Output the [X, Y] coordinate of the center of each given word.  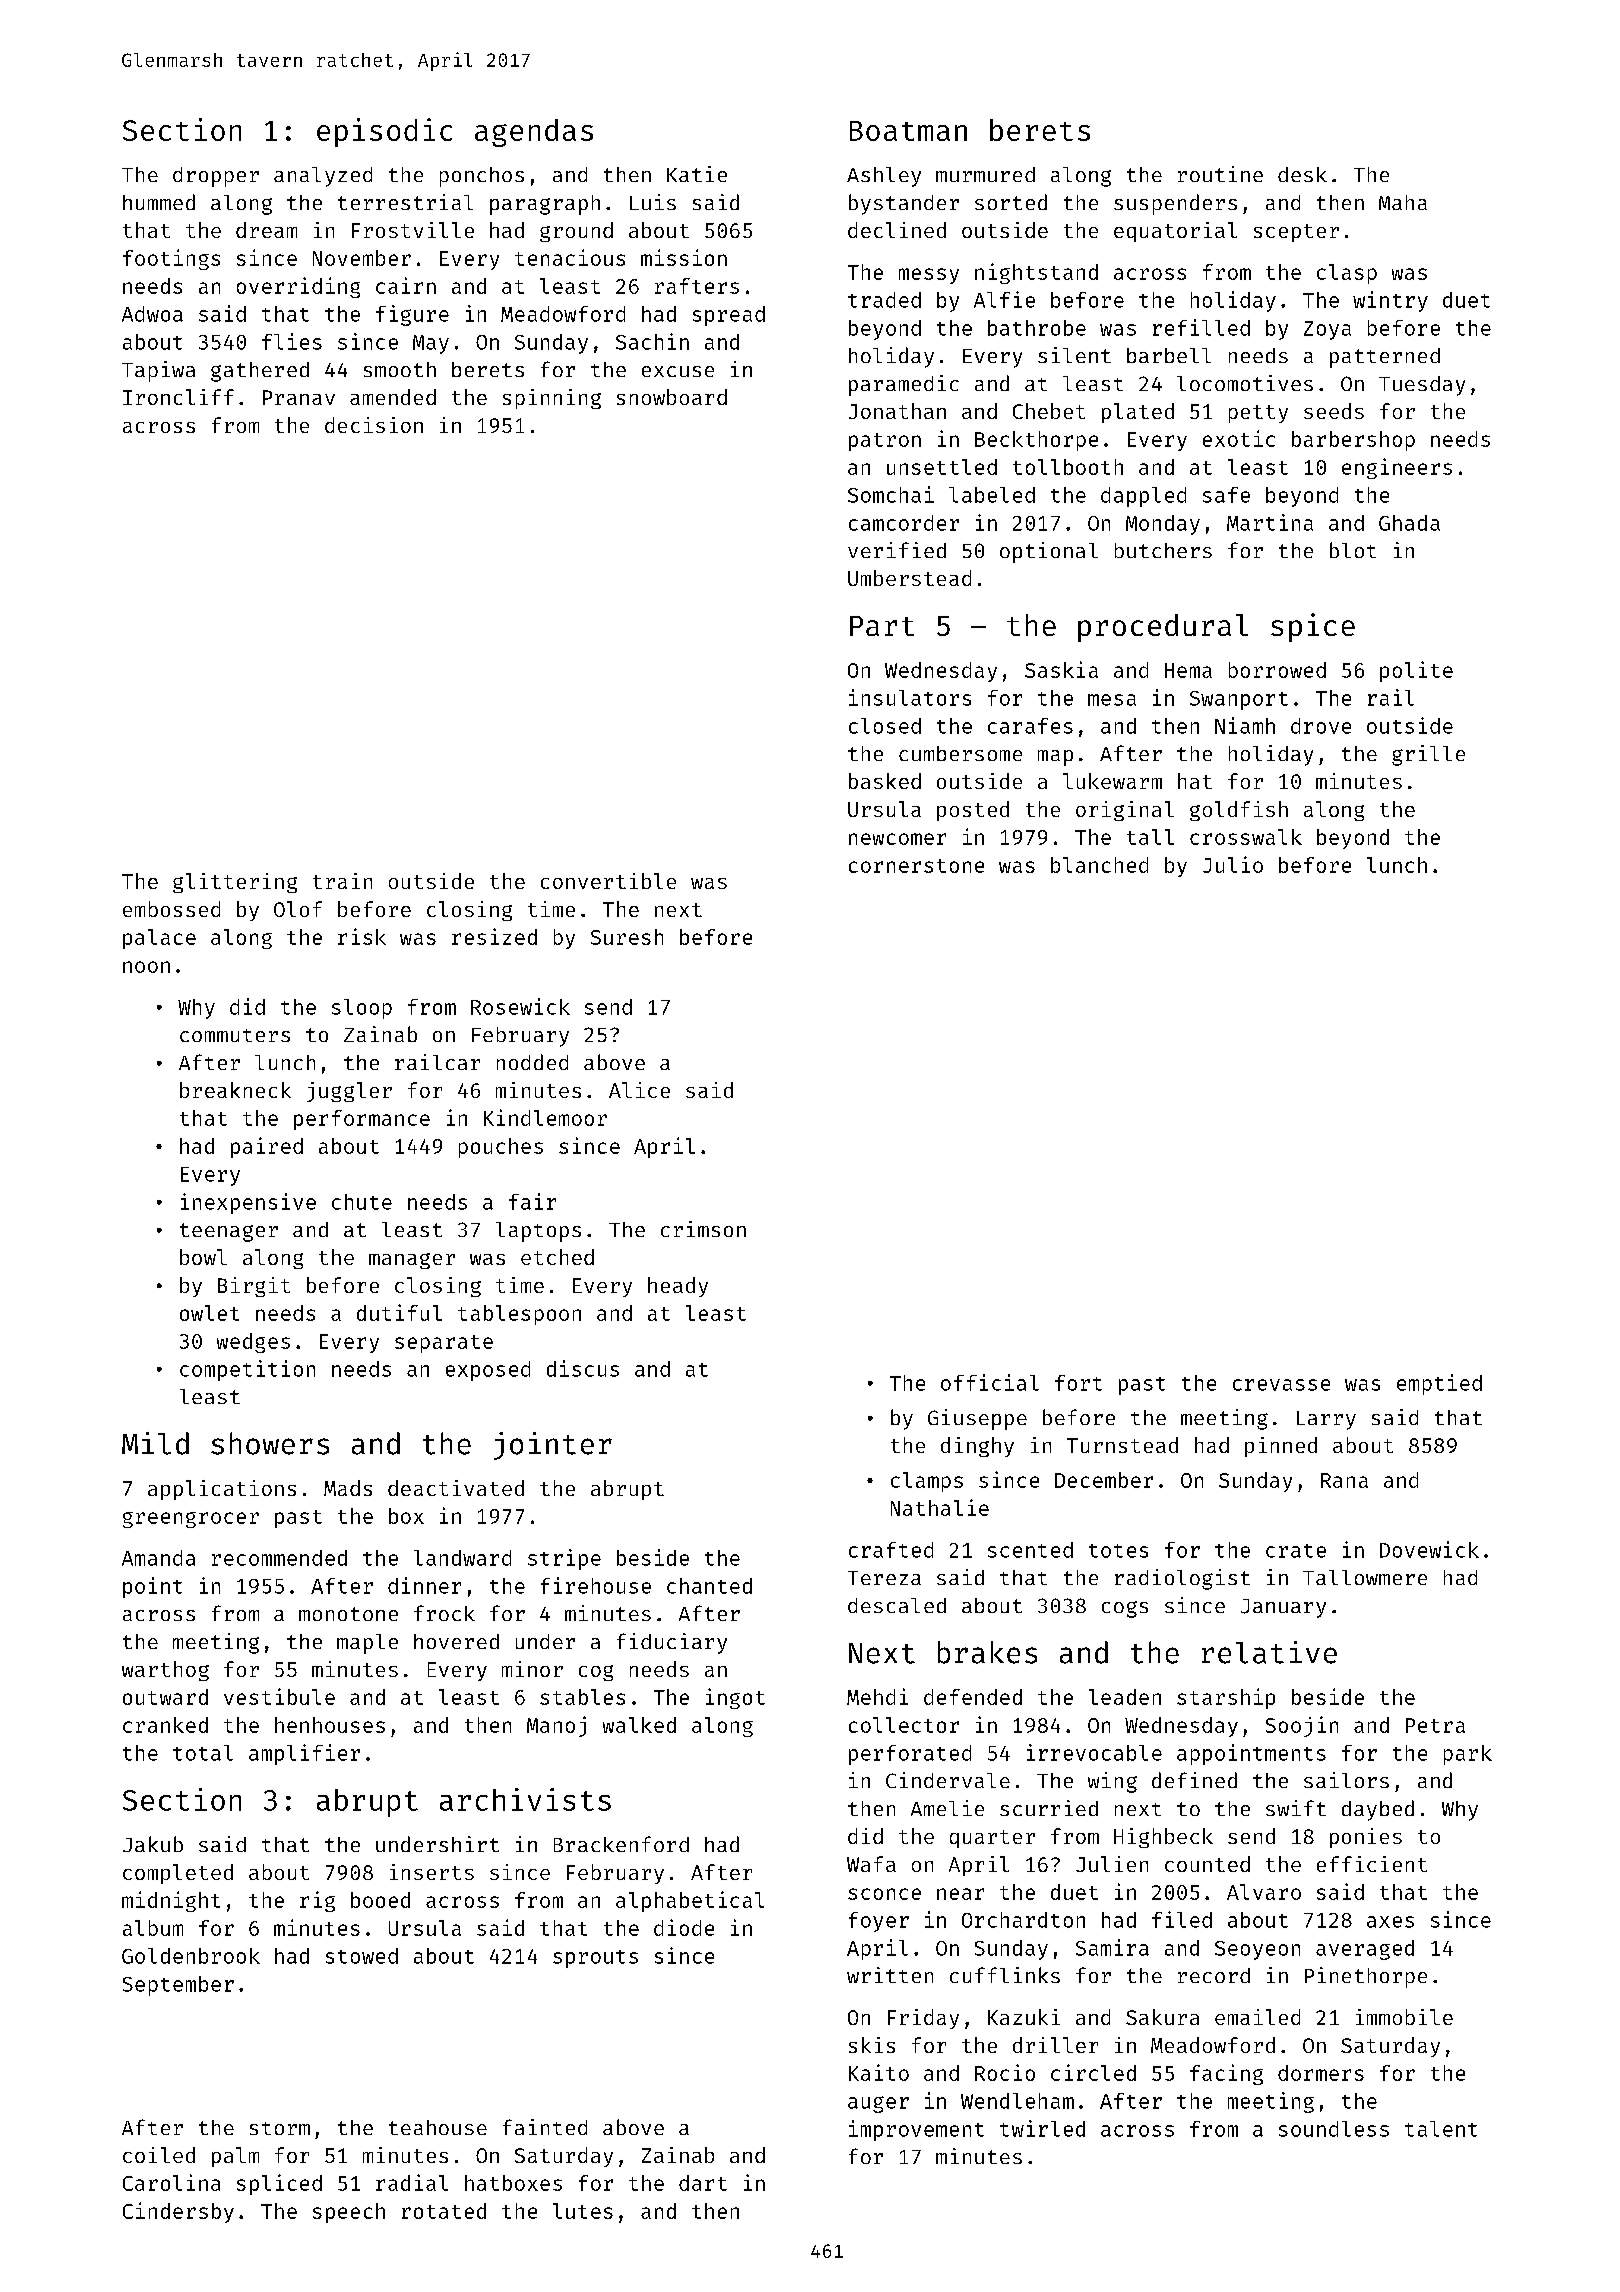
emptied [1439, 1384]
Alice [639, 1090]
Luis [653, 202]
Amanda [158, 1558]
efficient [1372, 1864]
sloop [362, 1009]
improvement [916, 2130]
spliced [279, 2184]
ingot [735, 1698]
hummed [159, 202]
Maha [1403, 202]
